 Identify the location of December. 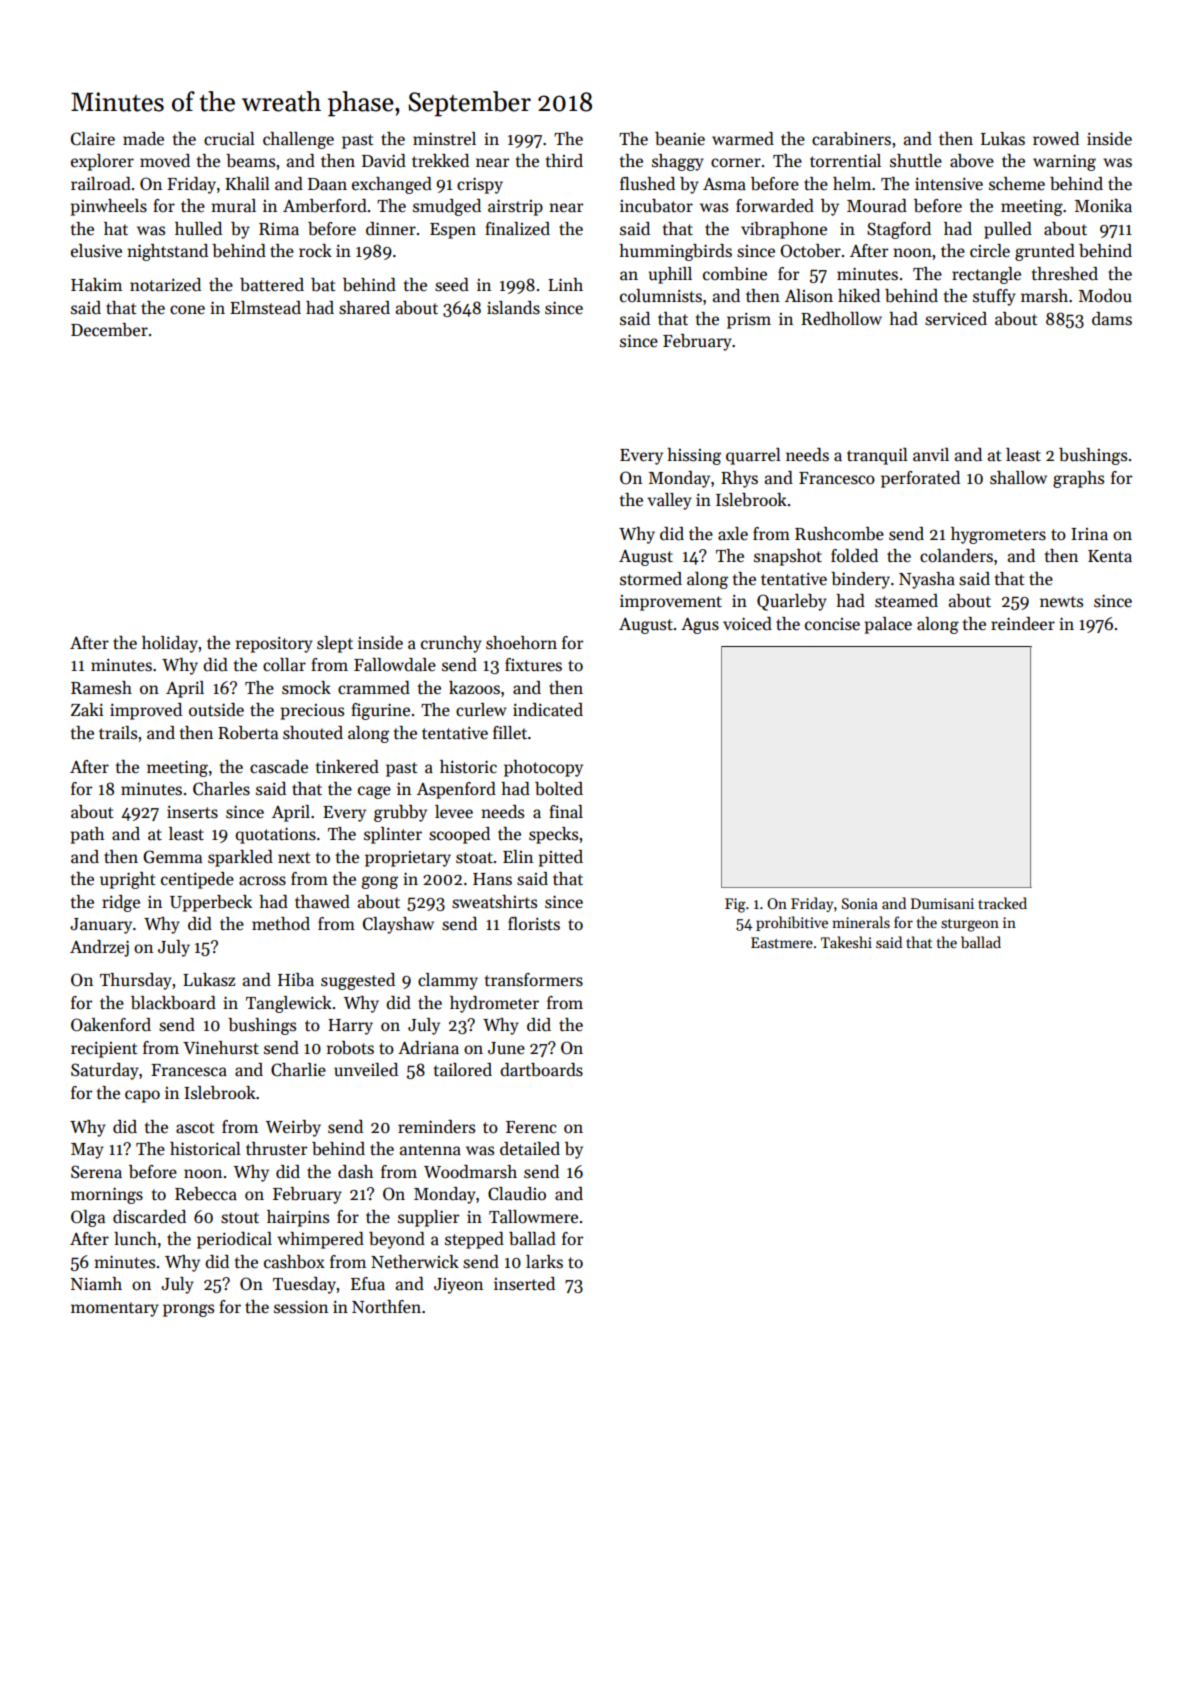
(109, 330).
